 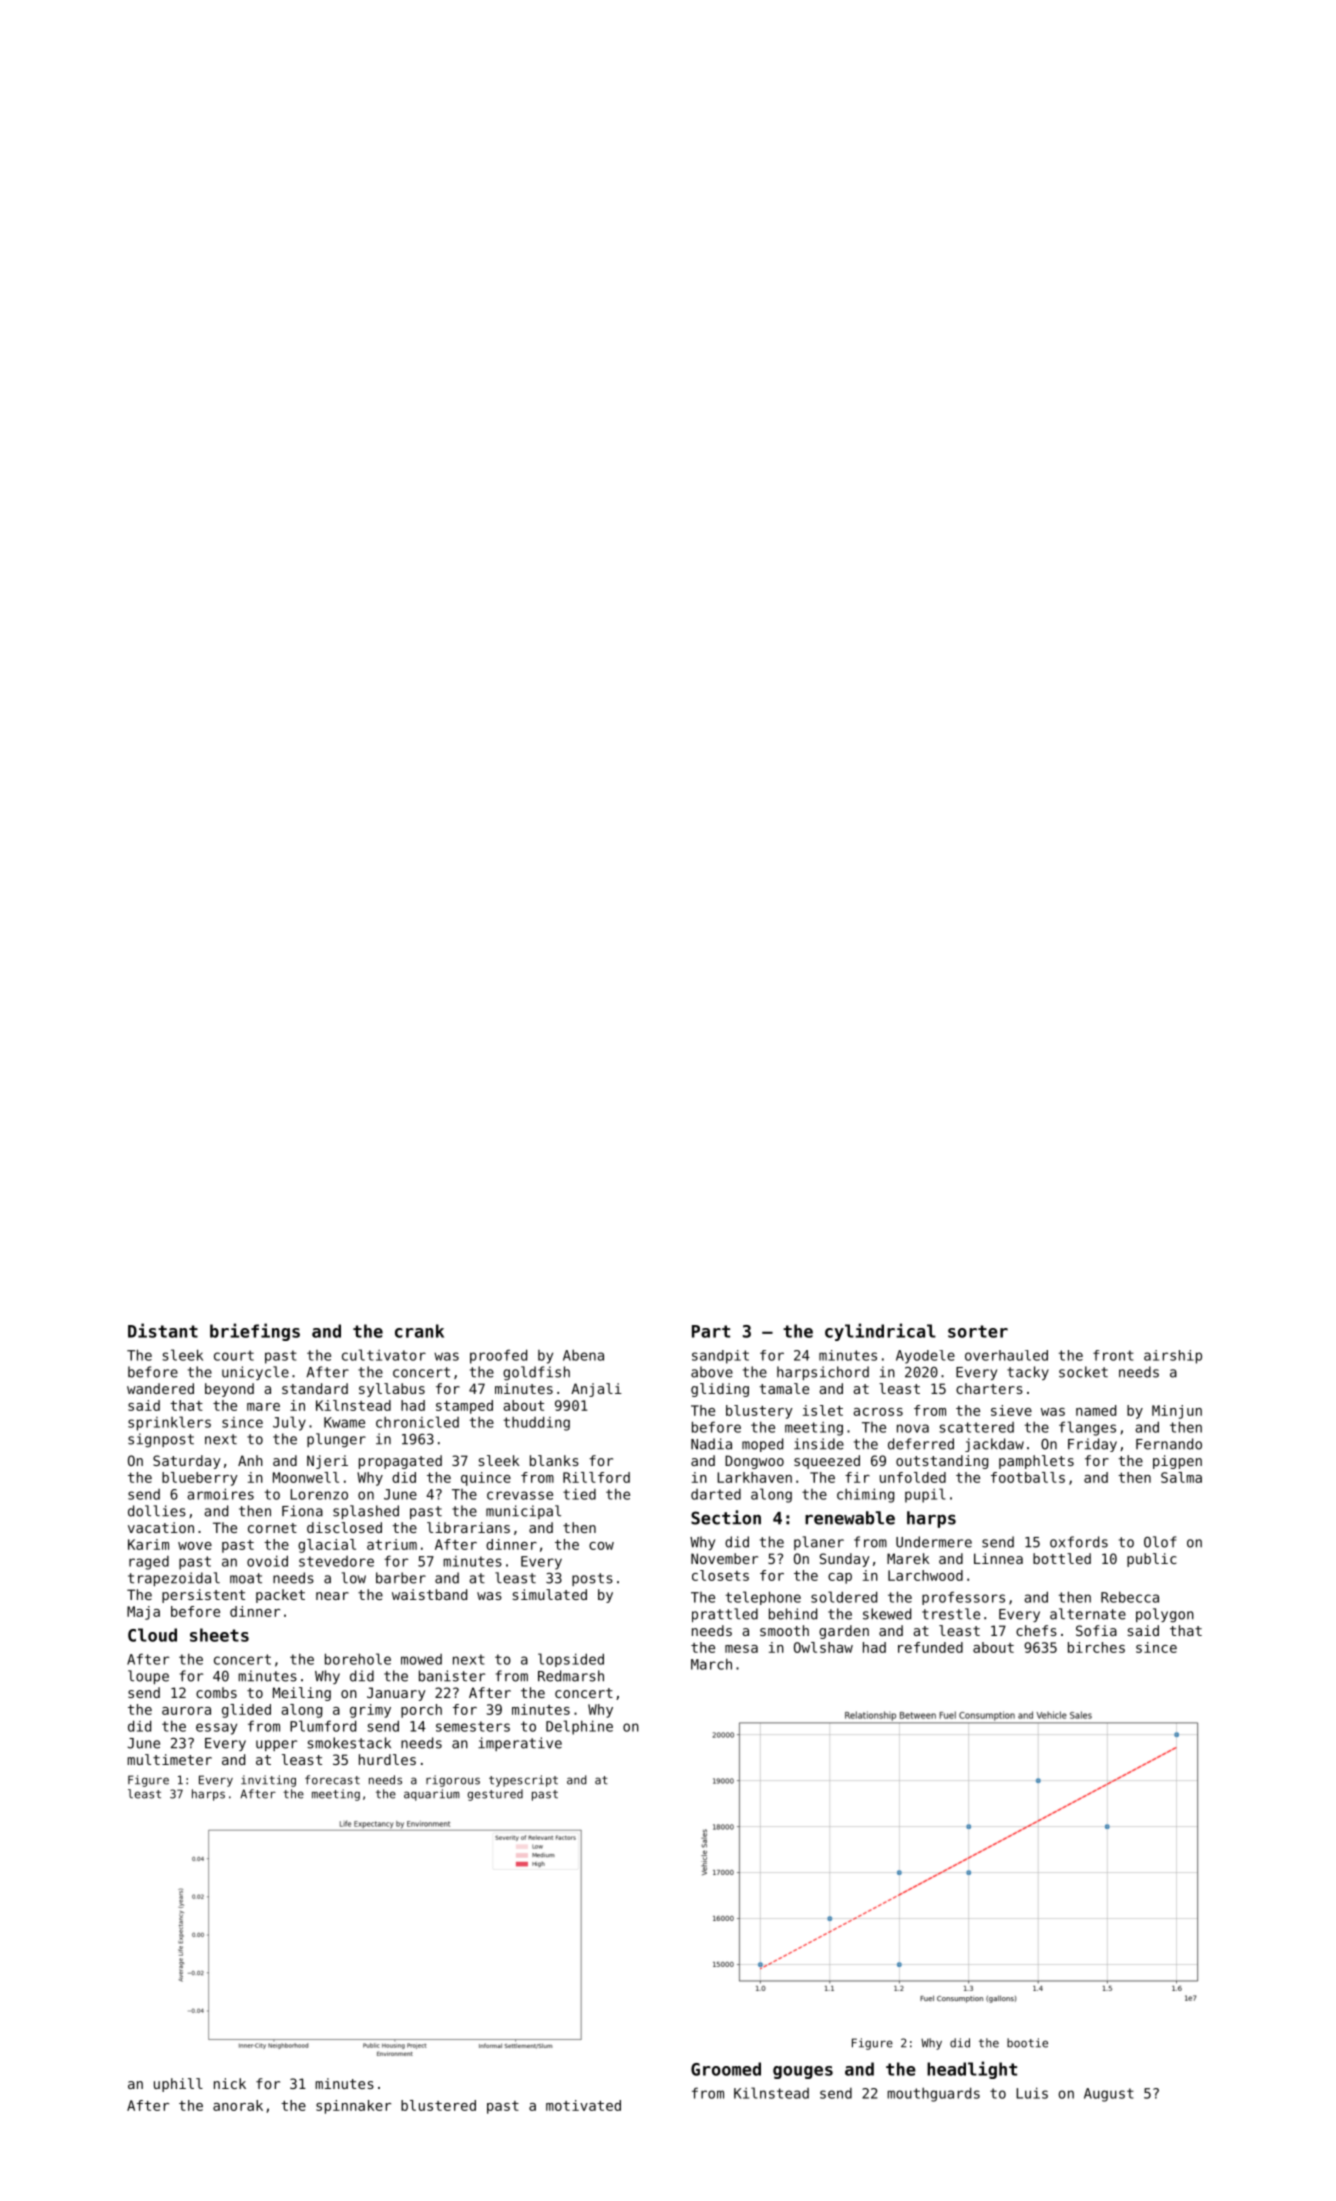 I want to click on cylindrical, so click(x=880, y=1332).
